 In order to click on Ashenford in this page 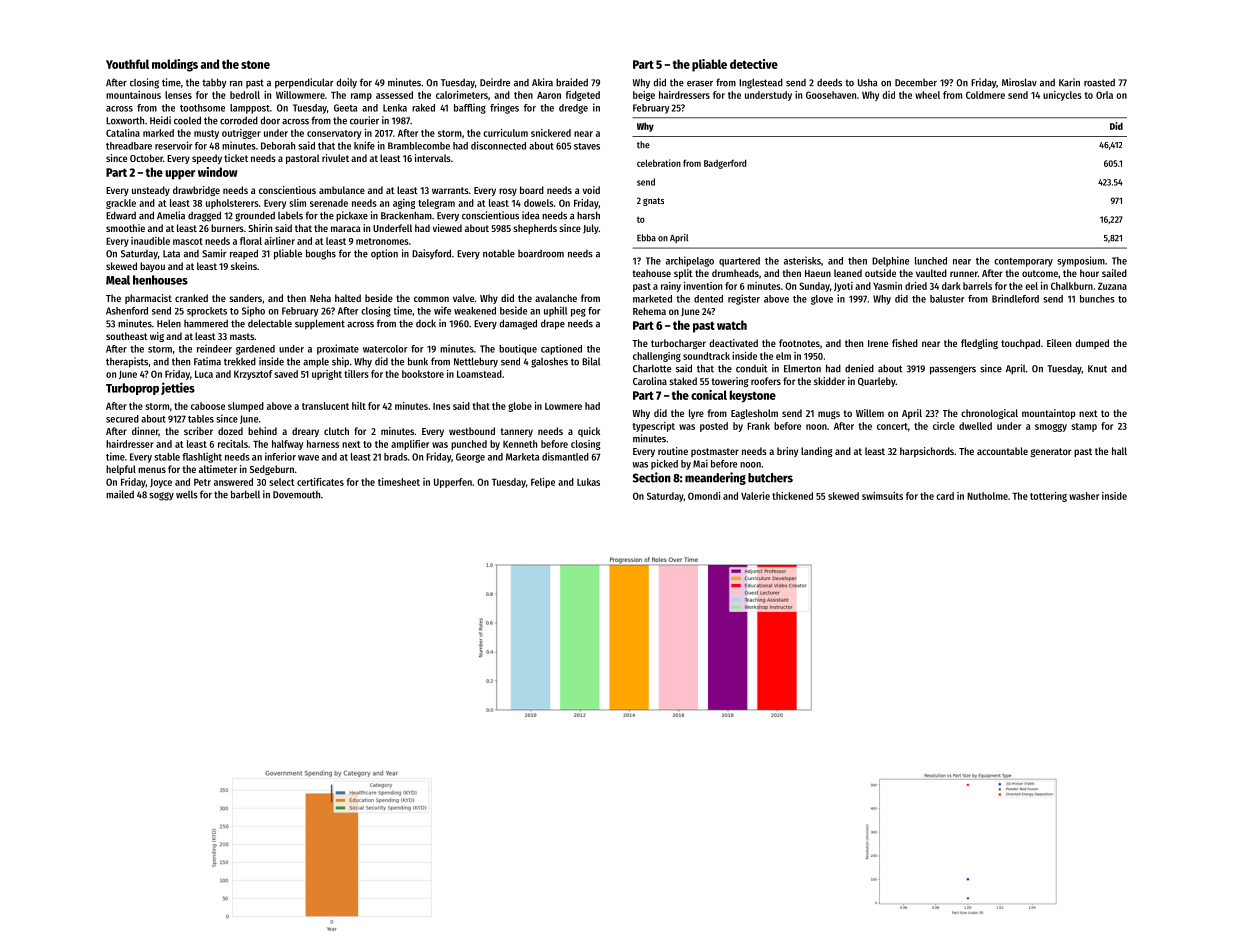, I will do `click(127, 311)`.
